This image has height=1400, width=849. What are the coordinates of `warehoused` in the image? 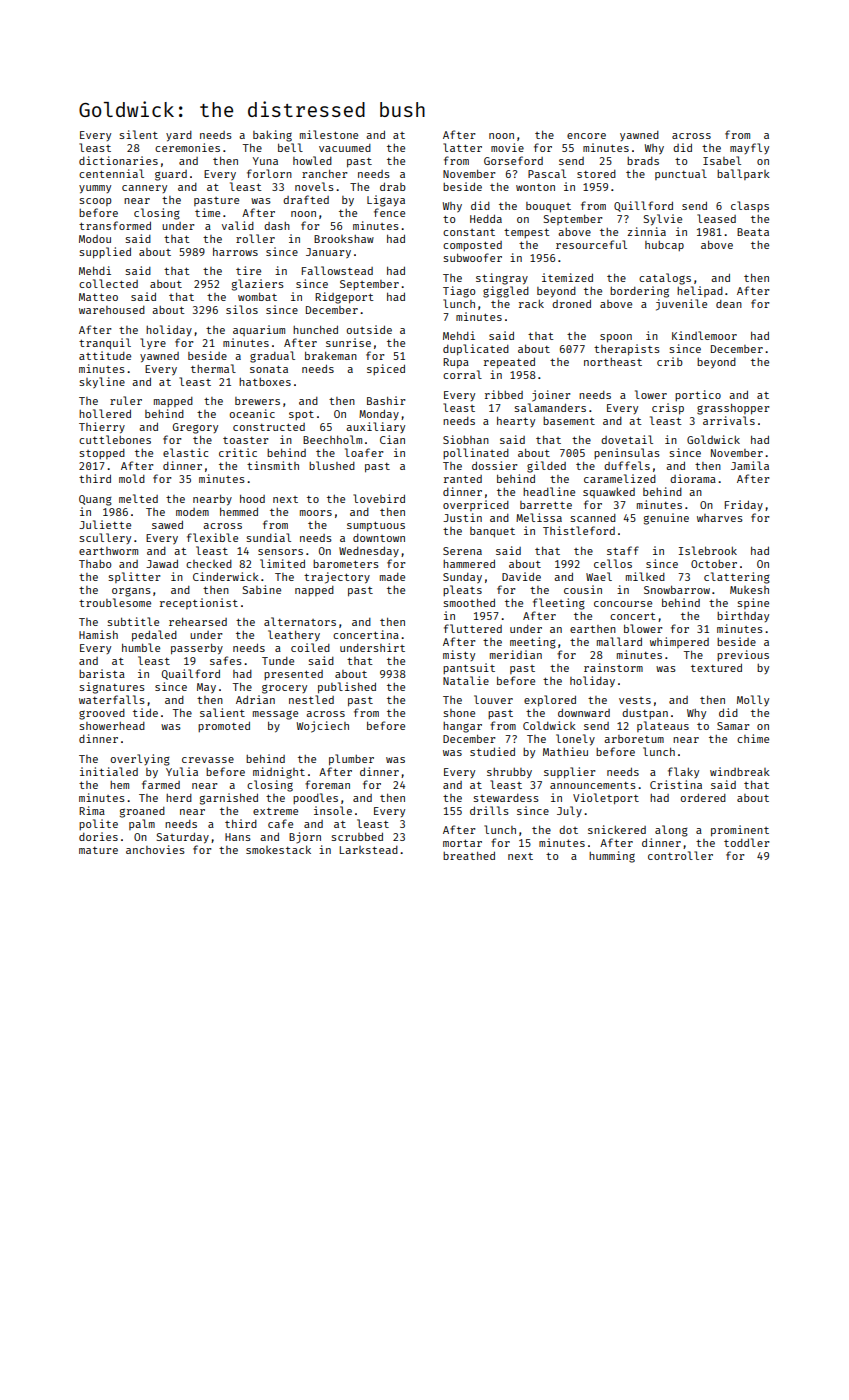 It's located at (112, 310).
